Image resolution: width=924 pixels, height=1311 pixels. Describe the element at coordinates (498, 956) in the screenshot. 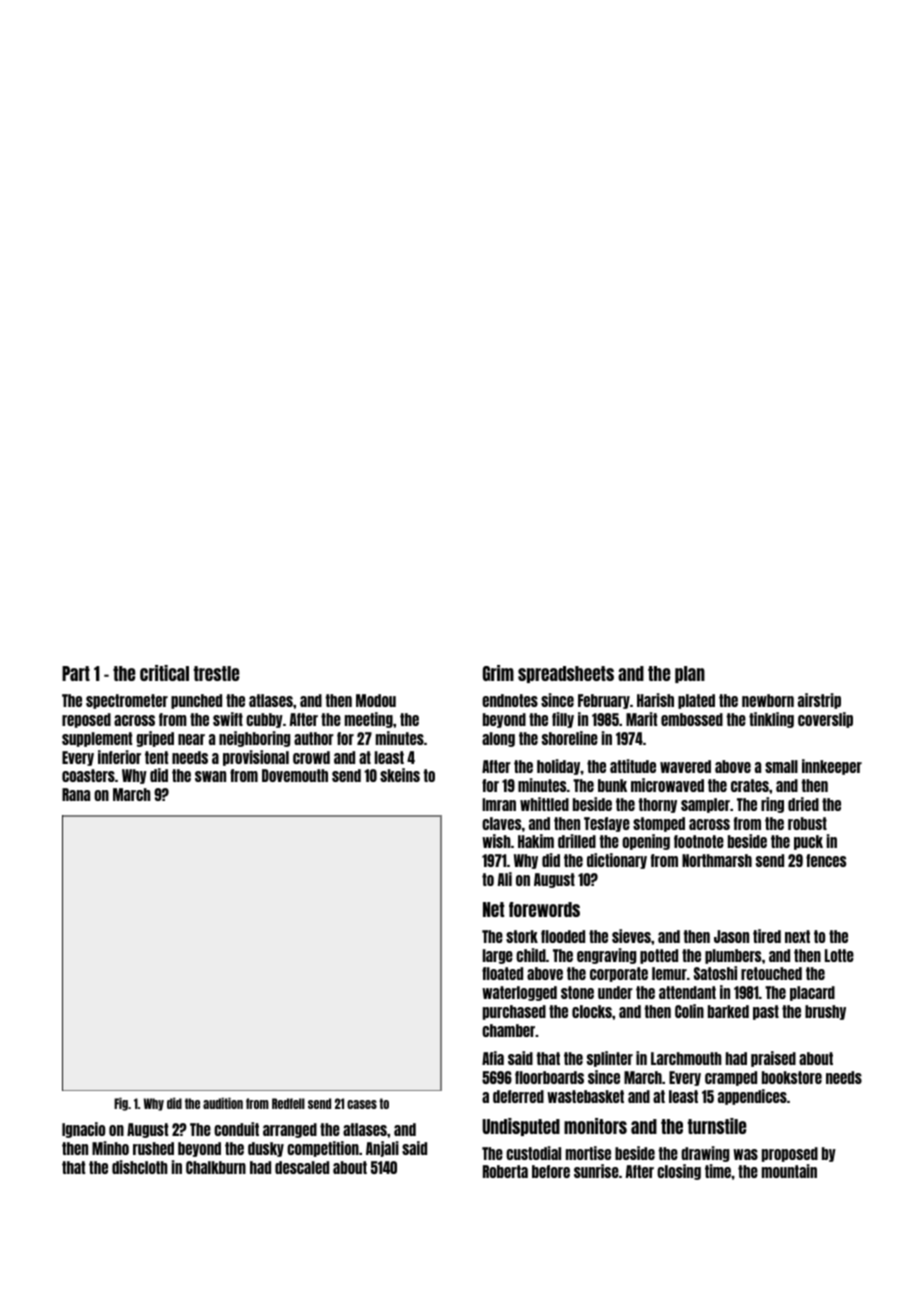

I see `large` at that location.
